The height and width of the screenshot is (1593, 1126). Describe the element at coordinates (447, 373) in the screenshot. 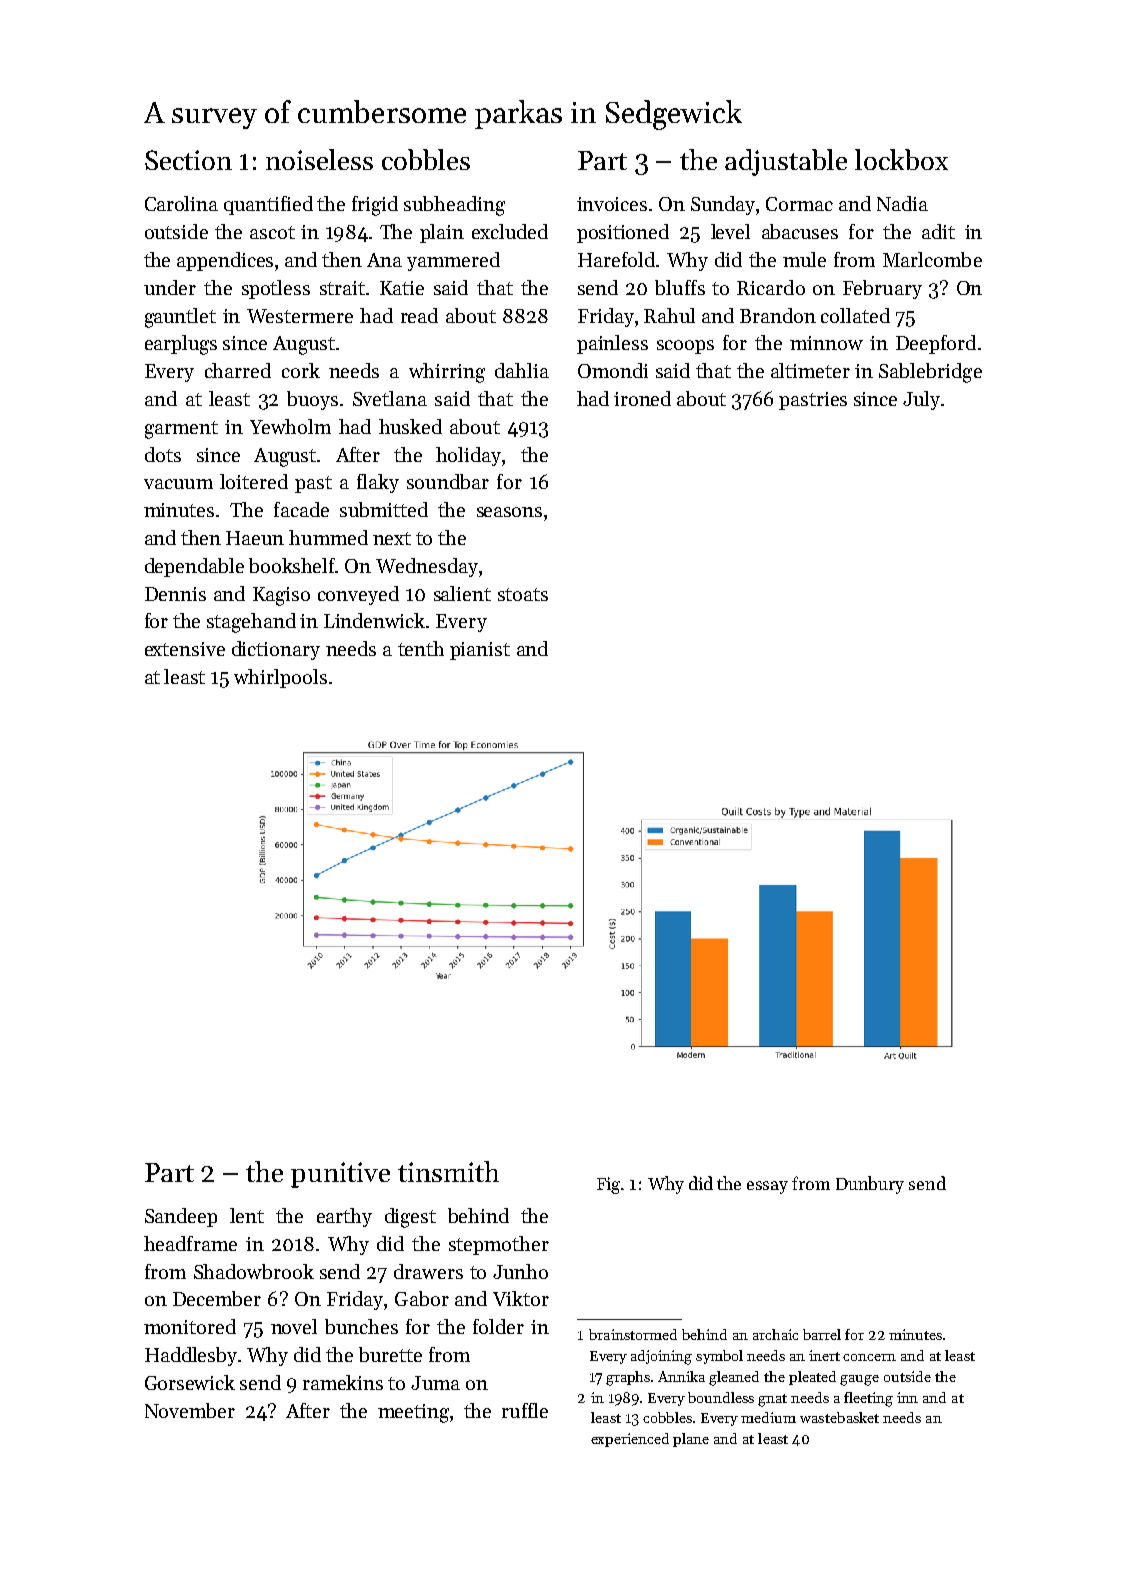

I see `whirring` at that location.
